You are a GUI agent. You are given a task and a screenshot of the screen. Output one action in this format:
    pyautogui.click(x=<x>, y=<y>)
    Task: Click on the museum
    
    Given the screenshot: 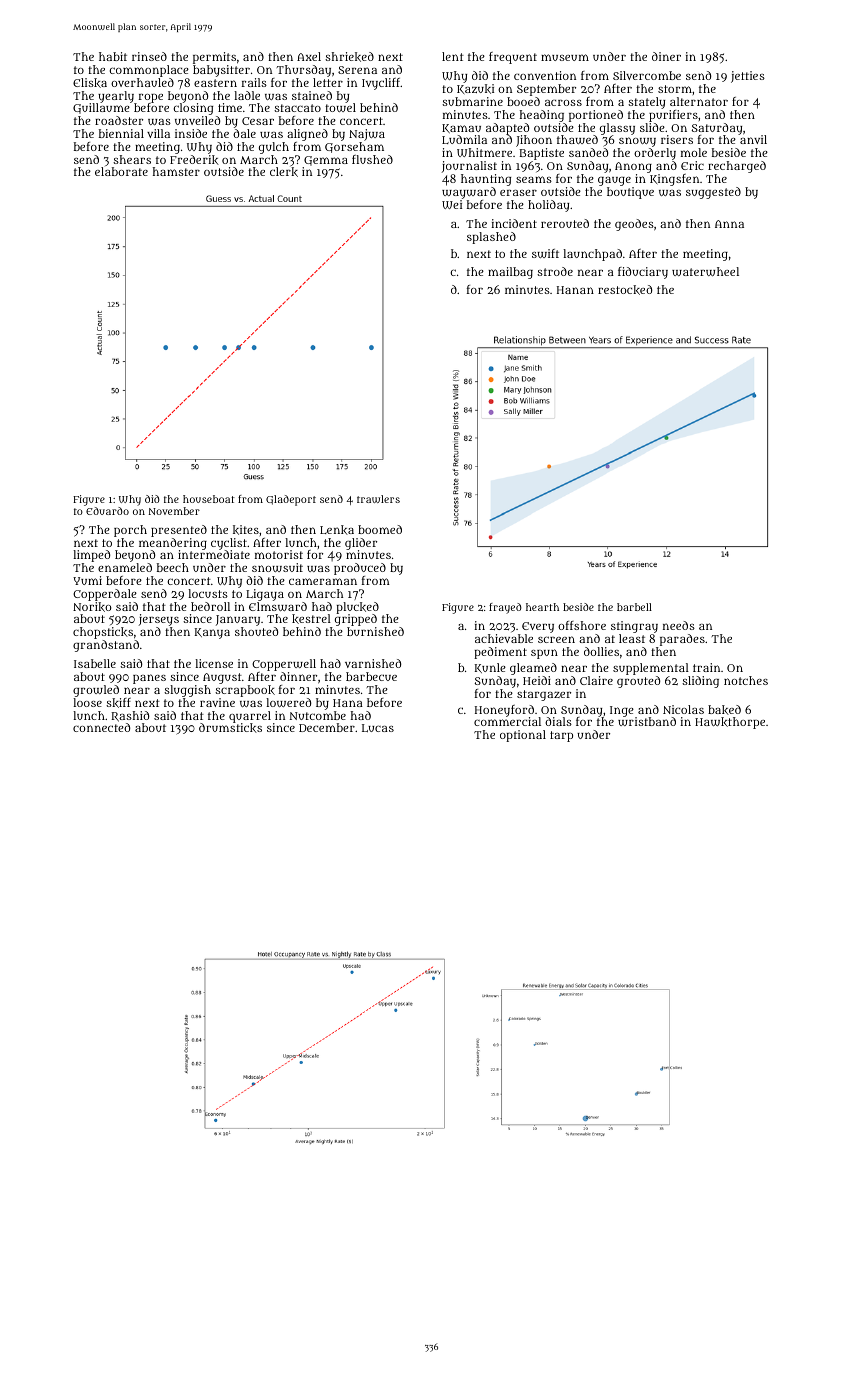 What is the action you would take?
    pyautogui.click(x=565, y=57)
